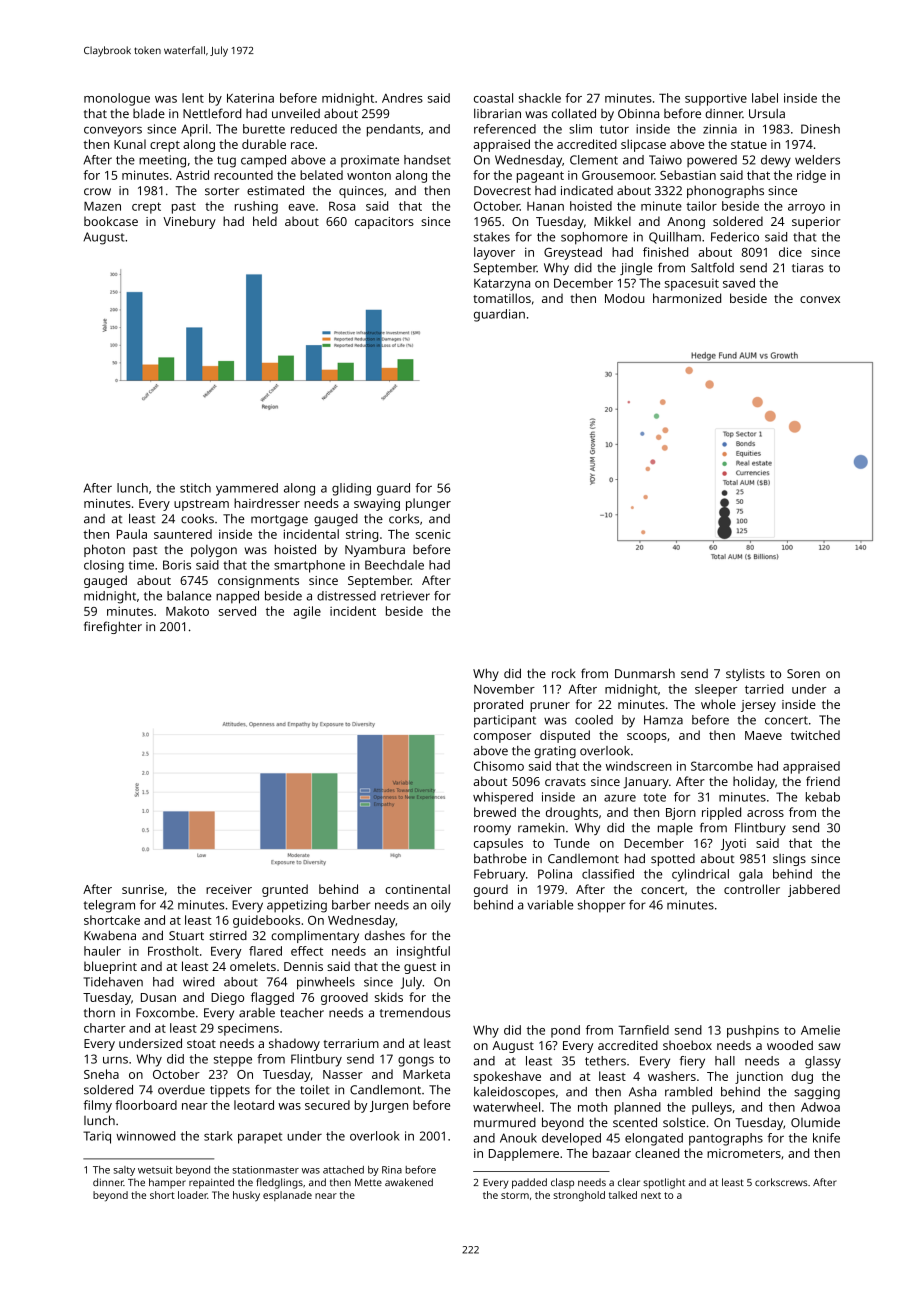  Describe the element at coordinates (368, 1182) in the screenshot. I see `Mette` at that location.
